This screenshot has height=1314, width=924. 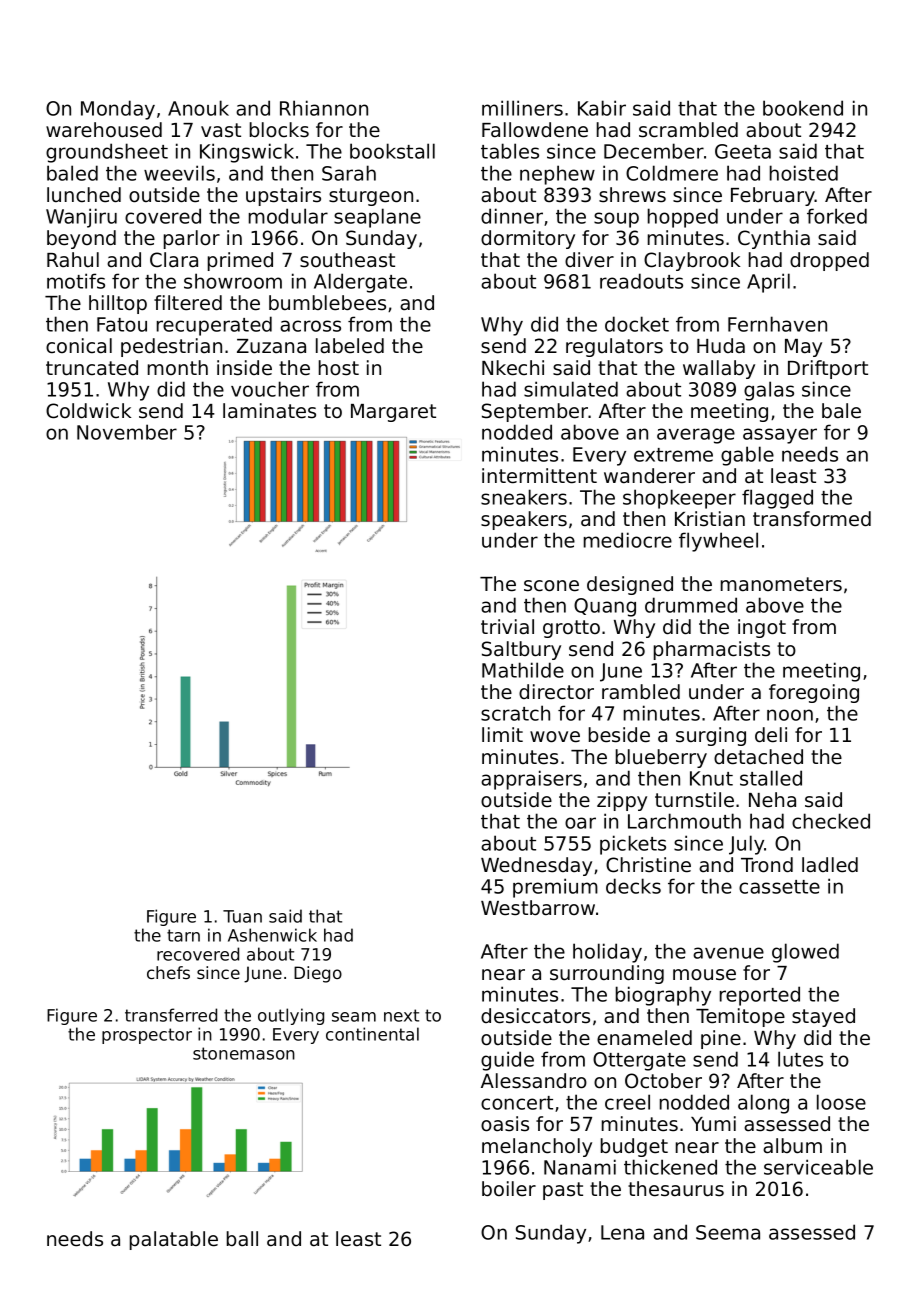 I want to click on palatable, so click(x=174, y=1240).
